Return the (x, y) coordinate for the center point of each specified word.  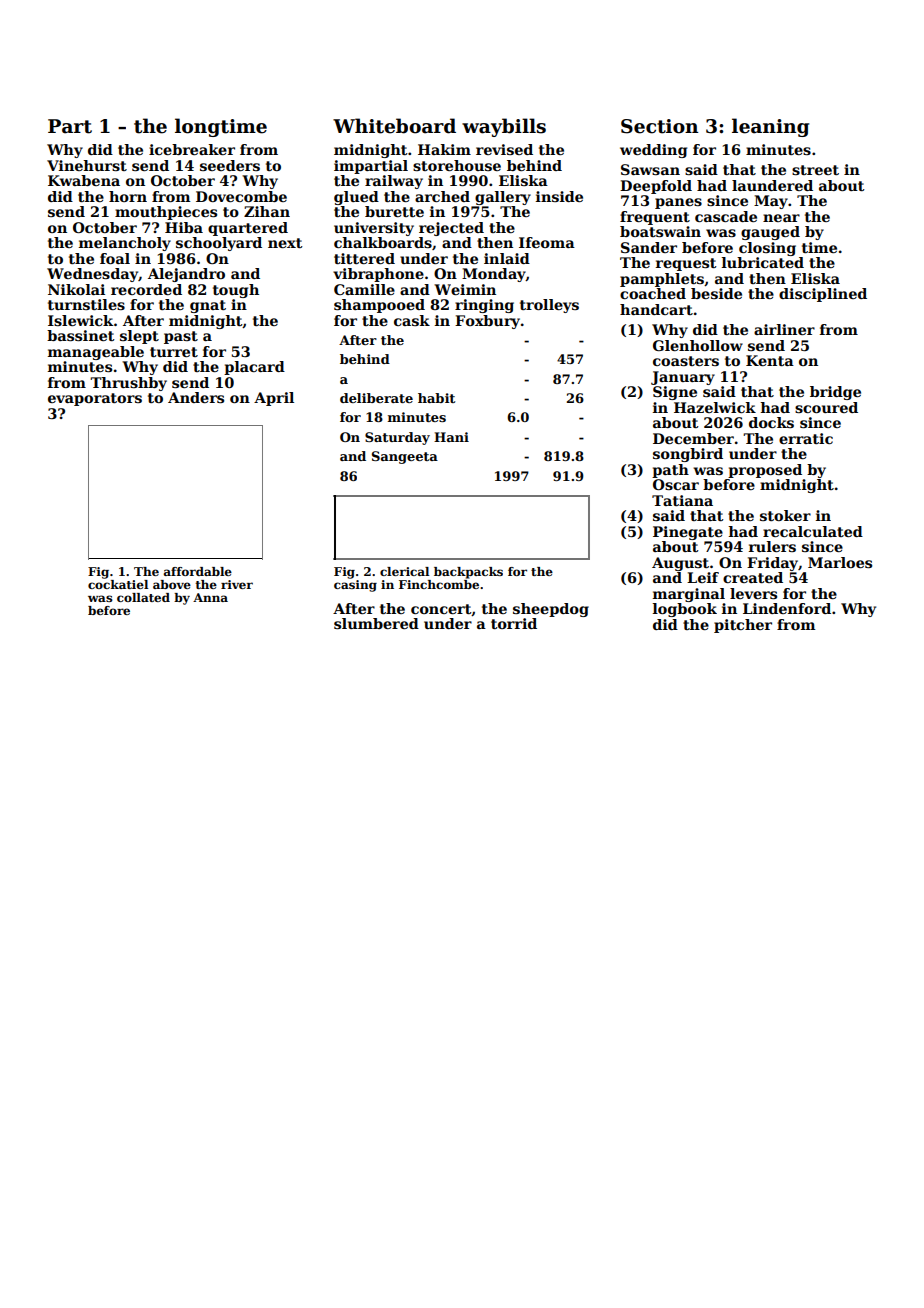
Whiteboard (394, 126)
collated (143, 597)
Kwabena (84, 180)
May (771, 202)
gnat (208, 306)
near (781, 218)
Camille (364, 289)
